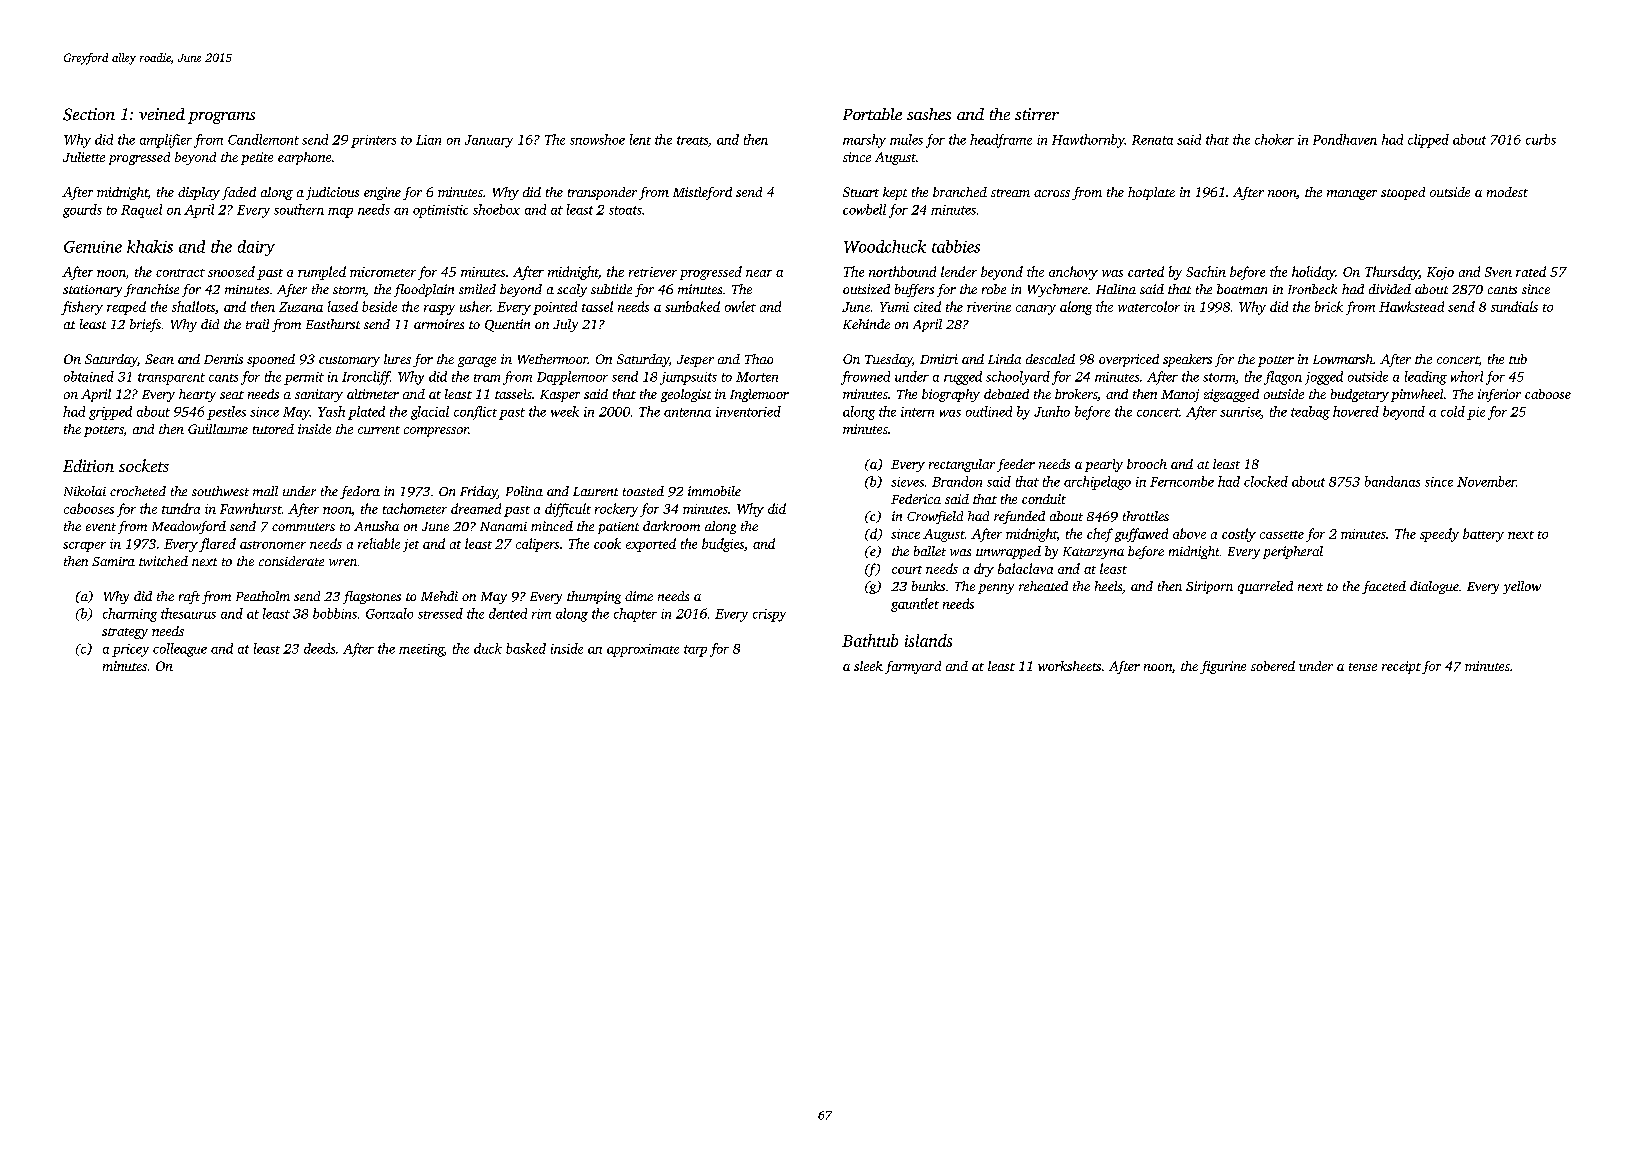 This image has width=1636, height=1157. I want to click on lent, so click(640, 139).
